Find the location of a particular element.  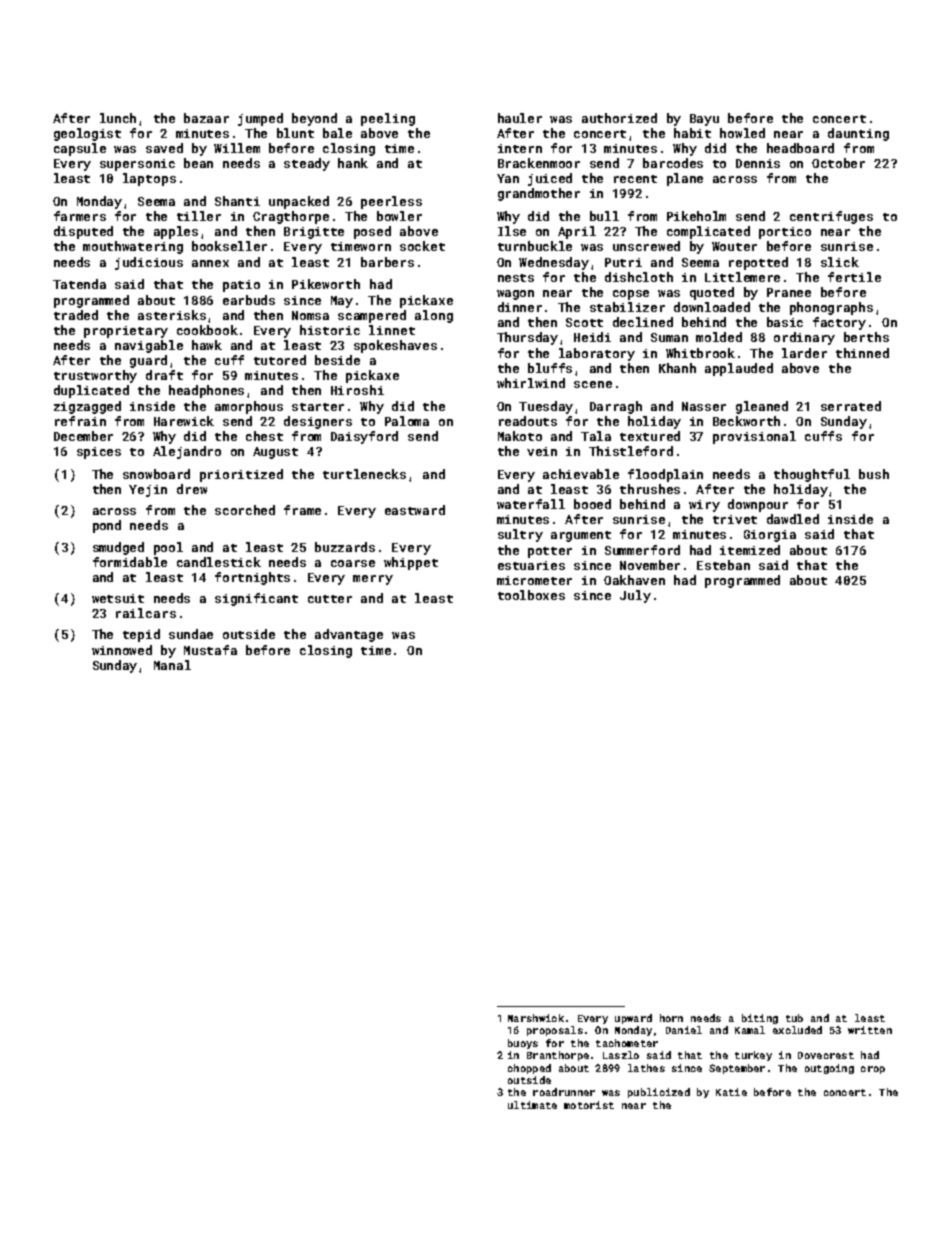

buoys is located at coordinates (523, 1044).
